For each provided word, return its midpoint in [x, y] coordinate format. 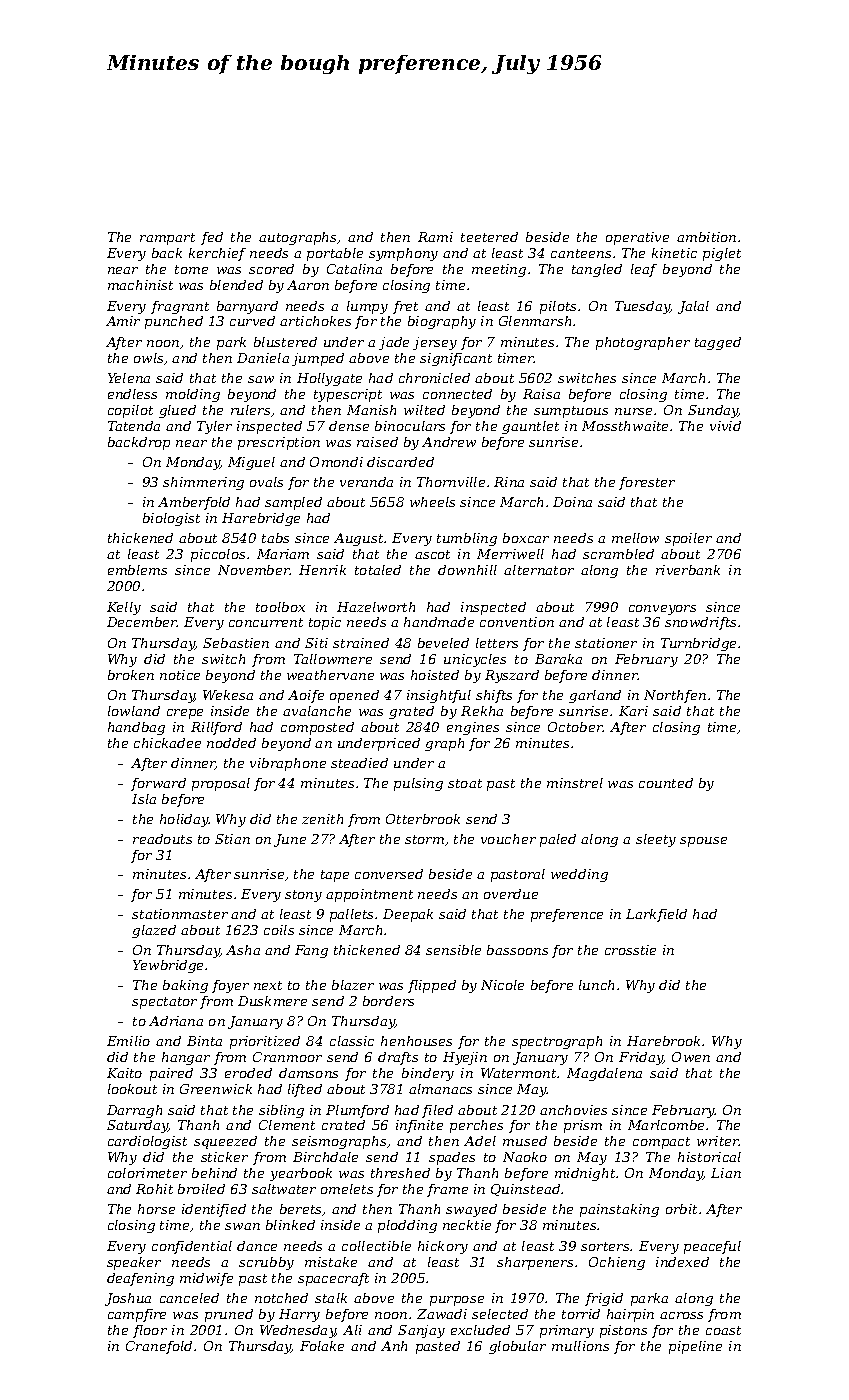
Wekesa [228, 695]
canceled [189, 1298]
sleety [656, 840]
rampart [167, 239]
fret [405, 307]
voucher [508, 839]
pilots [558, 307]
